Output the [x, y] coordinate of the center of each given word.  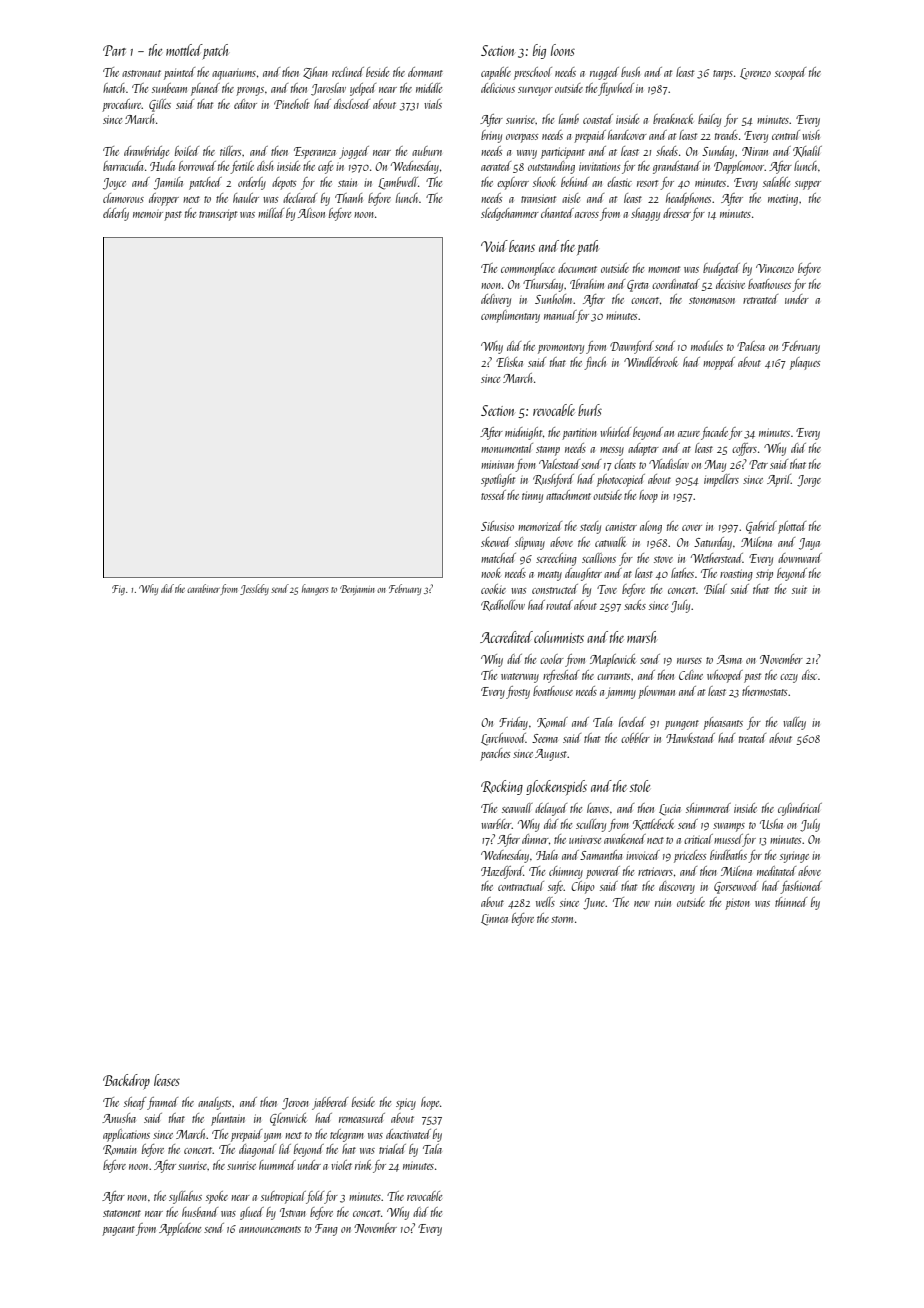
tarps [723, 75]
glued [252, 1213]
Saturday [713, 543]
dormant [425, 72]
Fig [118, 590]
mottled [184, 50]
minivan [497, 464]
